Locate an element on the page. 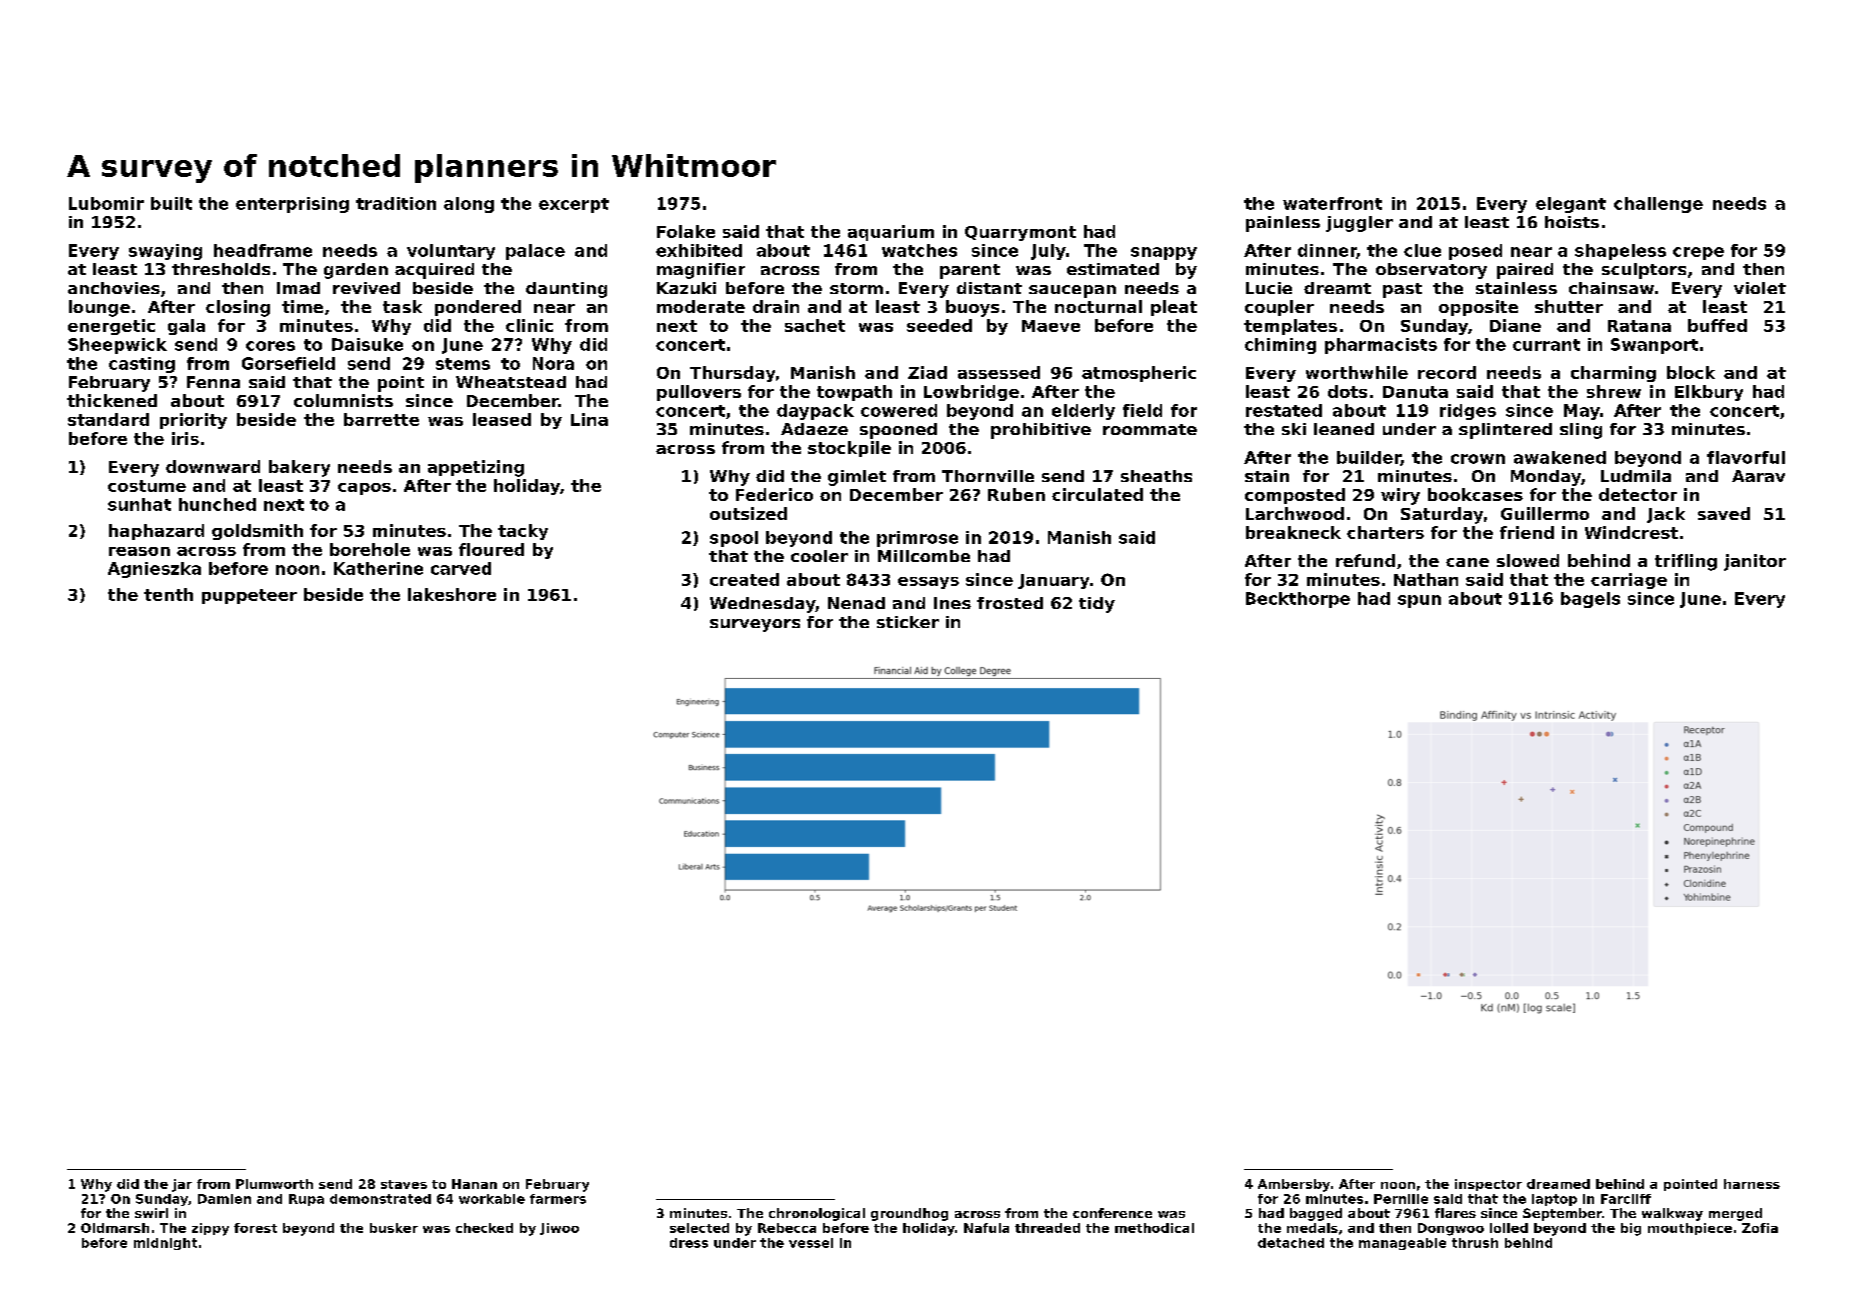 This document has height=1310, width=1853. roommate is located at coordinates (1150, 429).
